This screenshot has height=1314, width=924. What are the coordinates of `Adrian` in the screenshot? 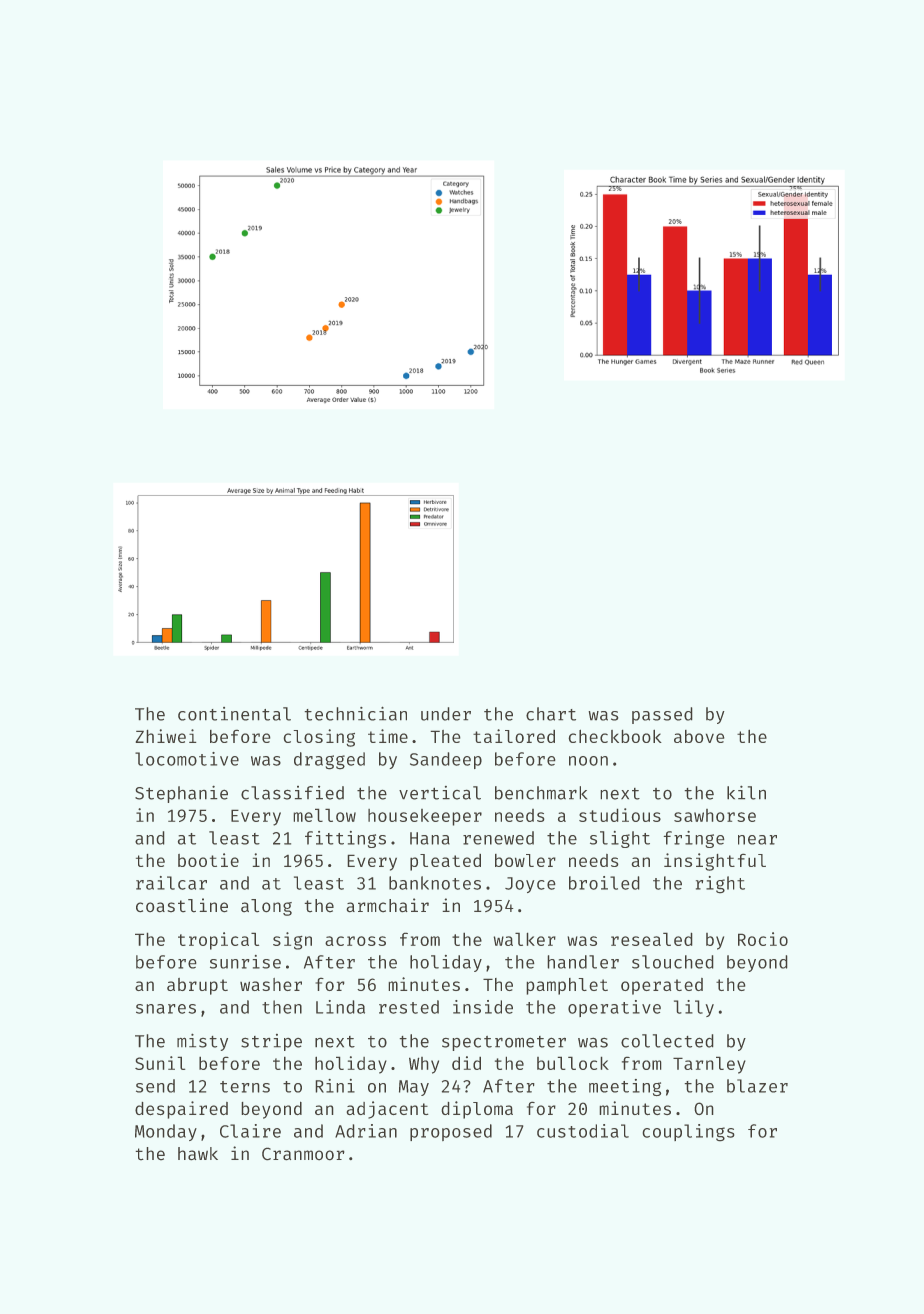 It's located at (366, 1131).
